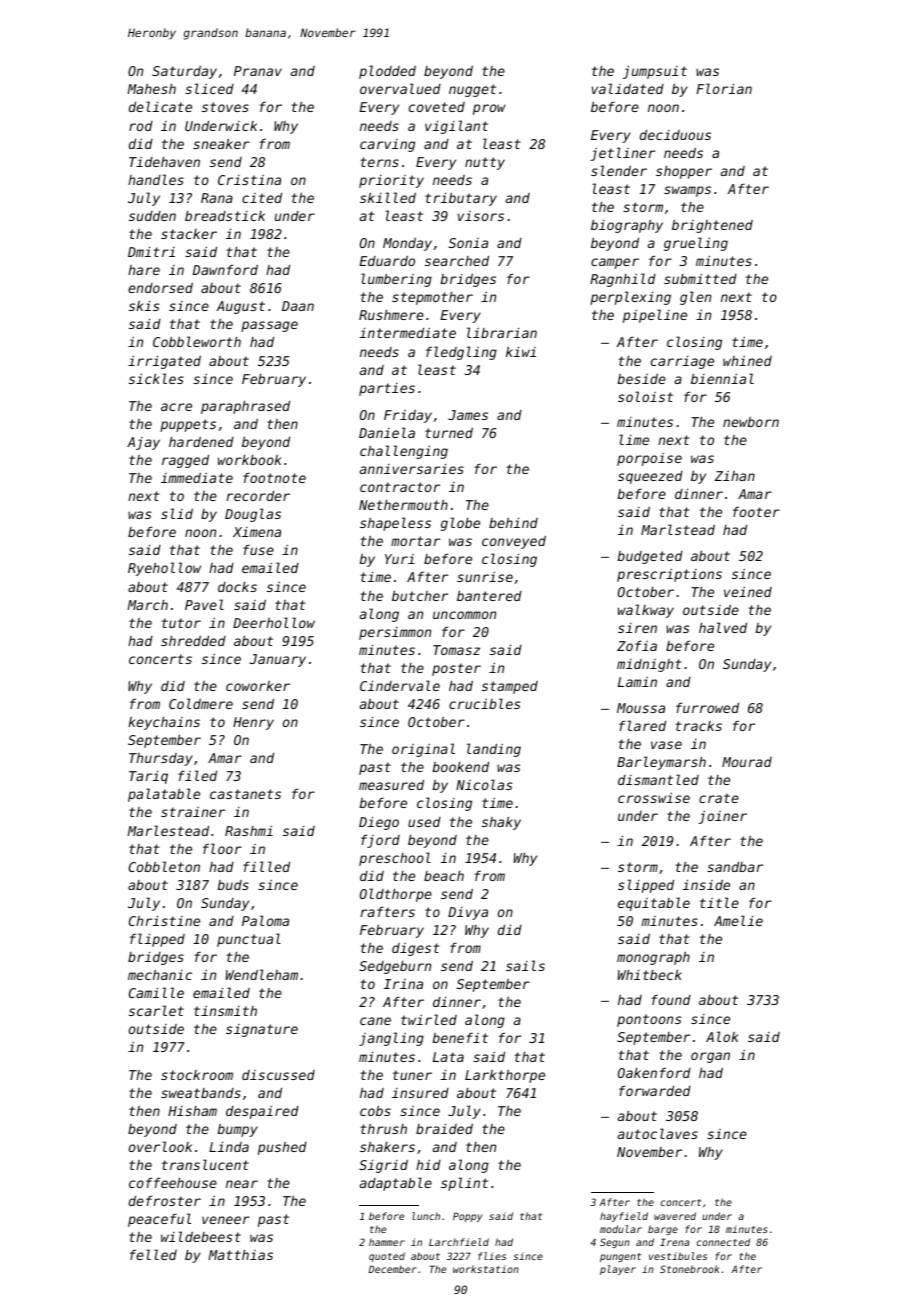  What do you see at coordinates (262, 1112) in the screenshot?
I see `despaired` at bounding box center [262, 1112].
